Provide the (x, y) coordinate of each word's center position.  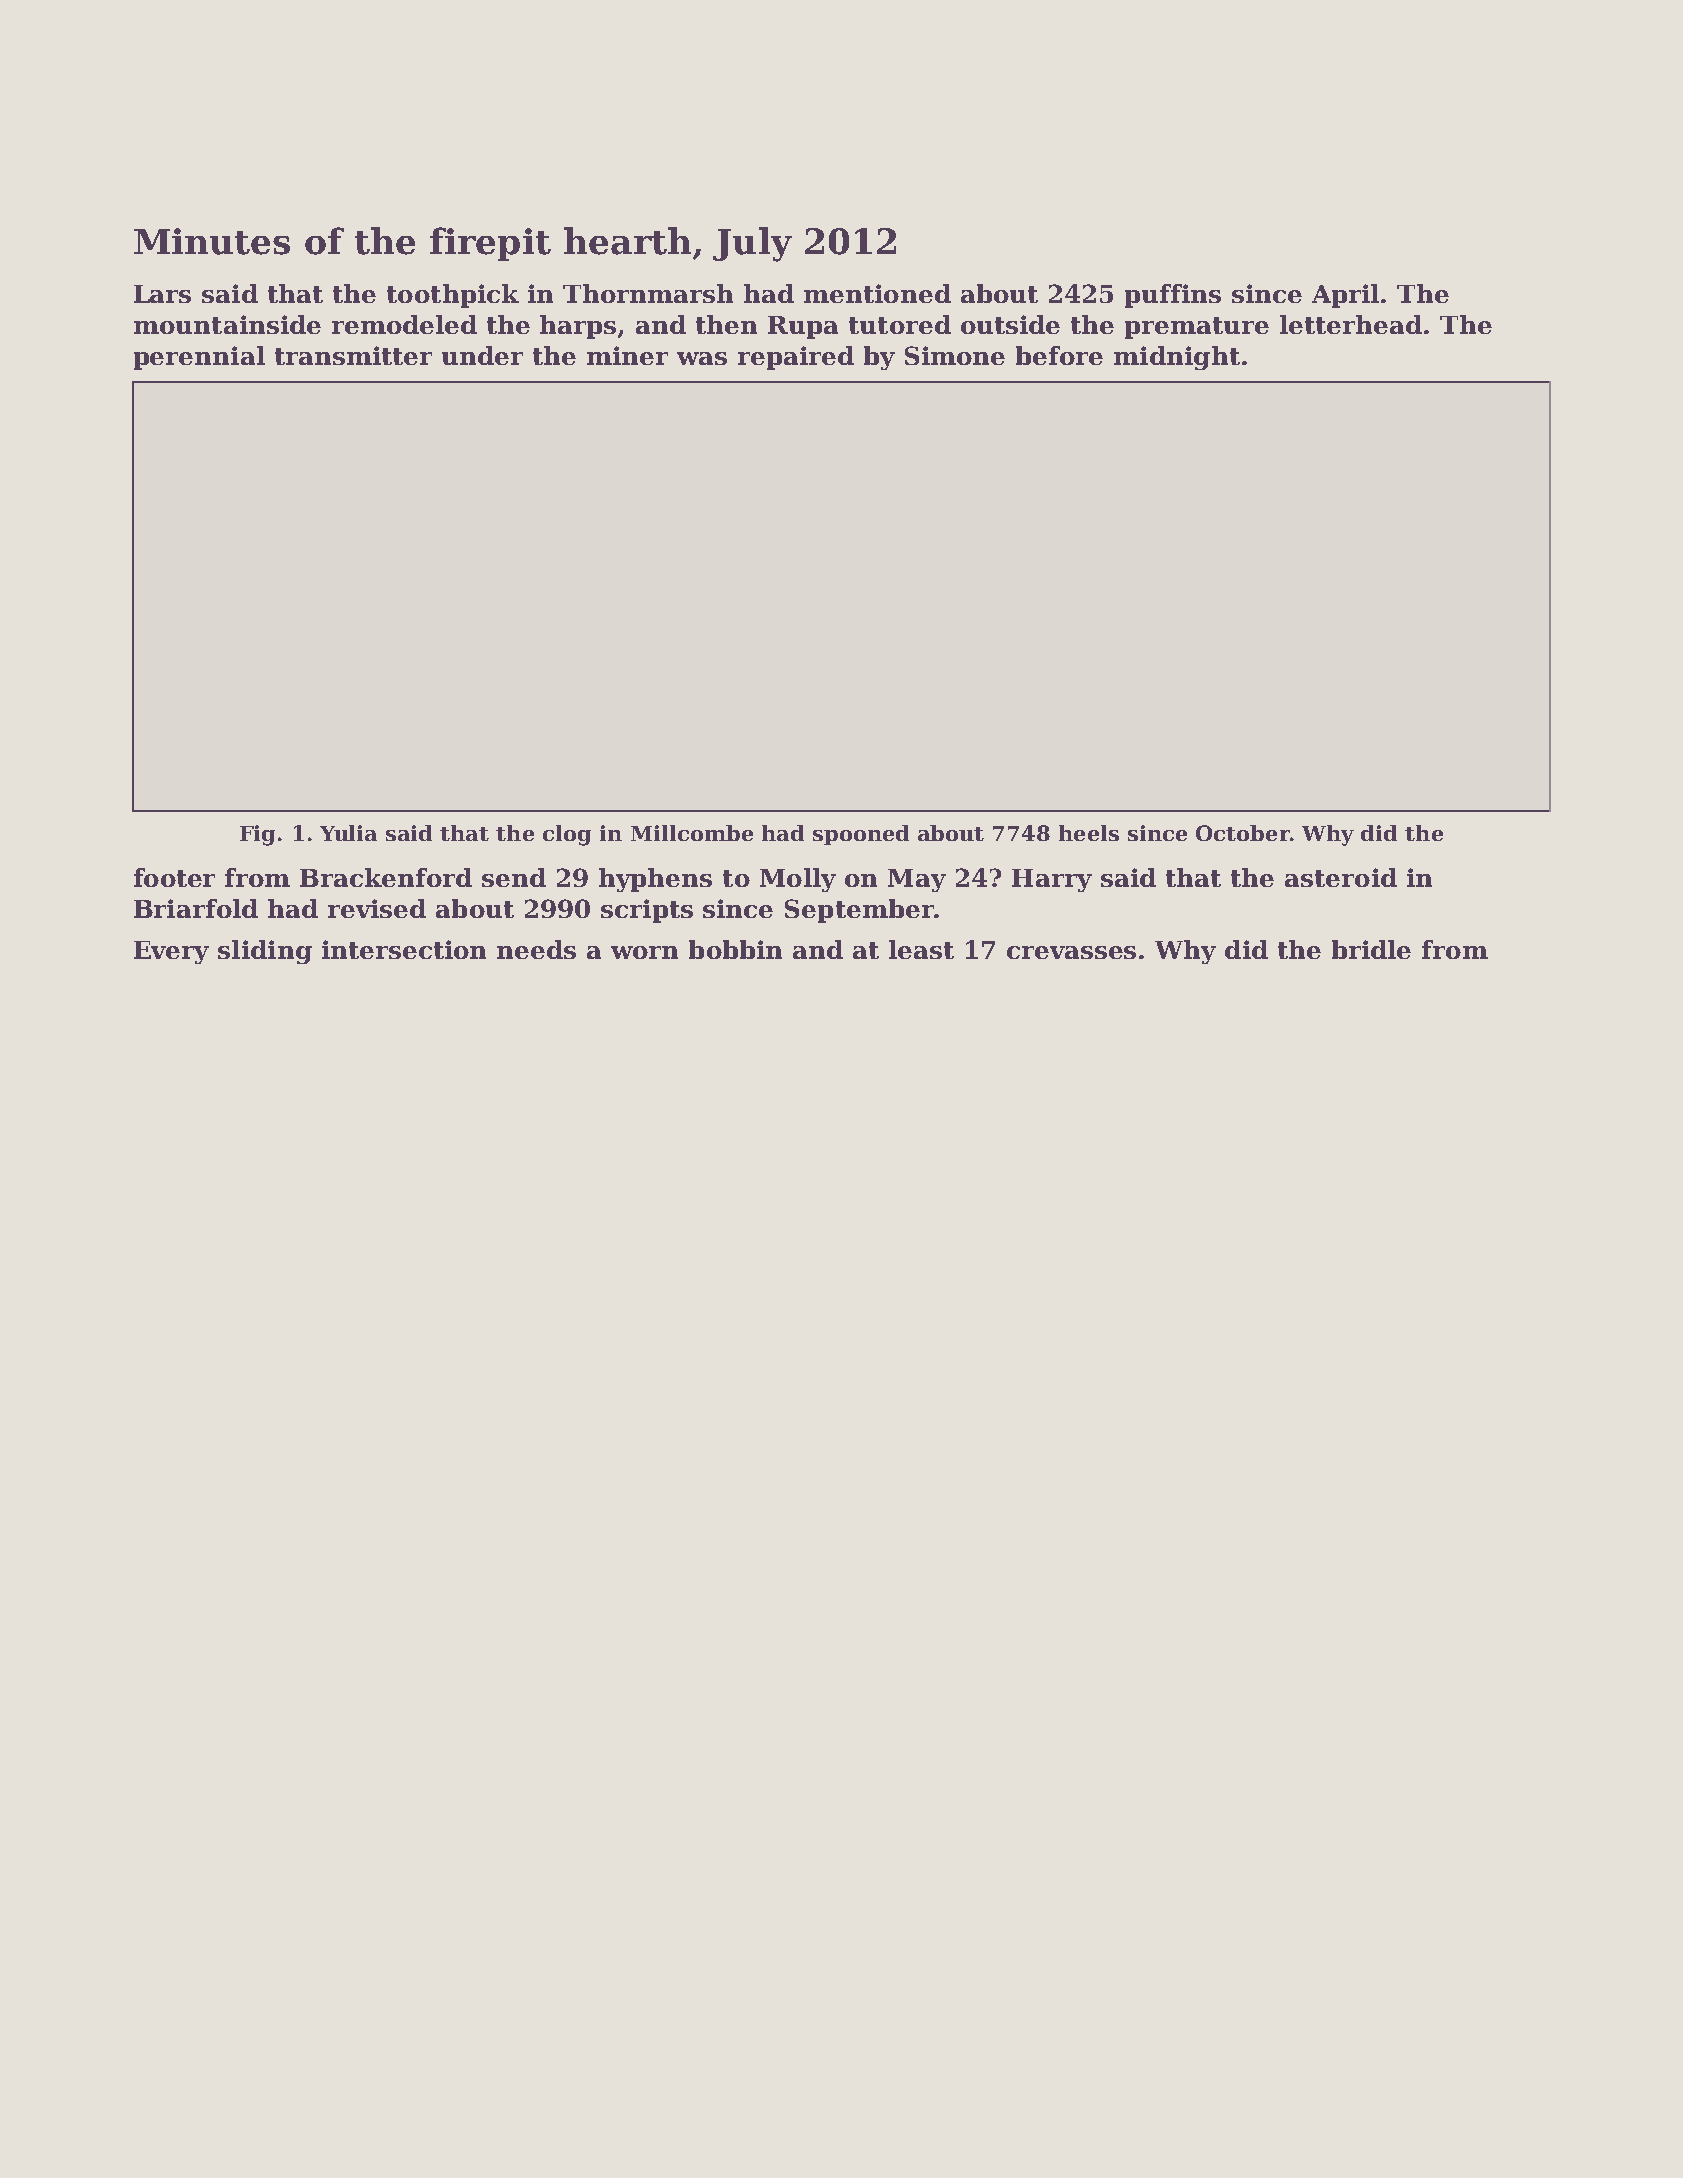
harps (578, 327)
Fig (257, 835)
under (482, 355)
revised (377, 908)
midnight (1177, 358)
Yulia (348, 833)
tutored (900, 324)
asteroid (1341, 877)
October (1243, 833)
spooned (861, 835)
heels (1089, 833)
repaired (796, 358)
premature (1197, 328)
